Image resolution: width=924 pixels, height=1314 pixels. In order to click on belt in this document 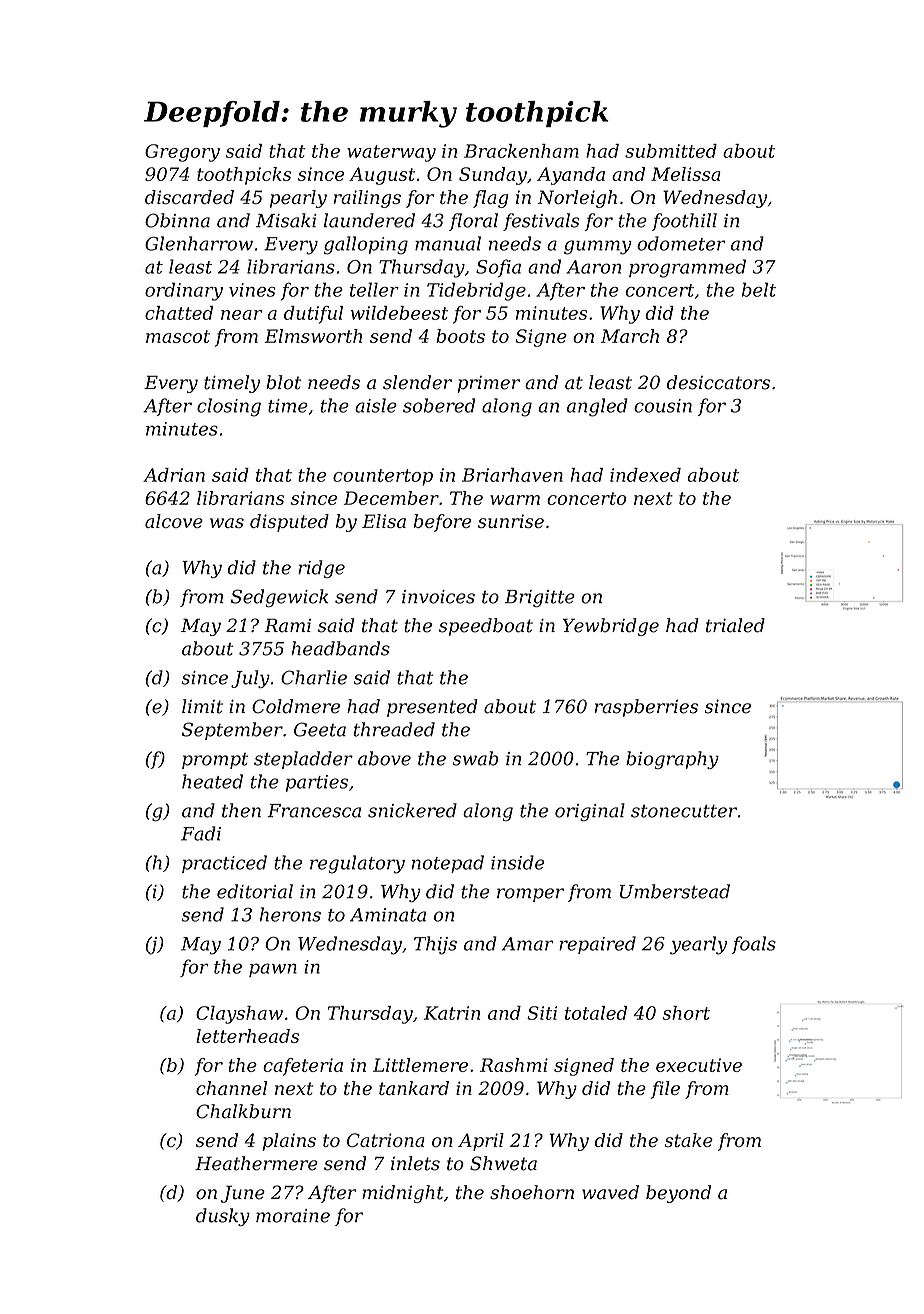, I will do `click(759, 289)`.
